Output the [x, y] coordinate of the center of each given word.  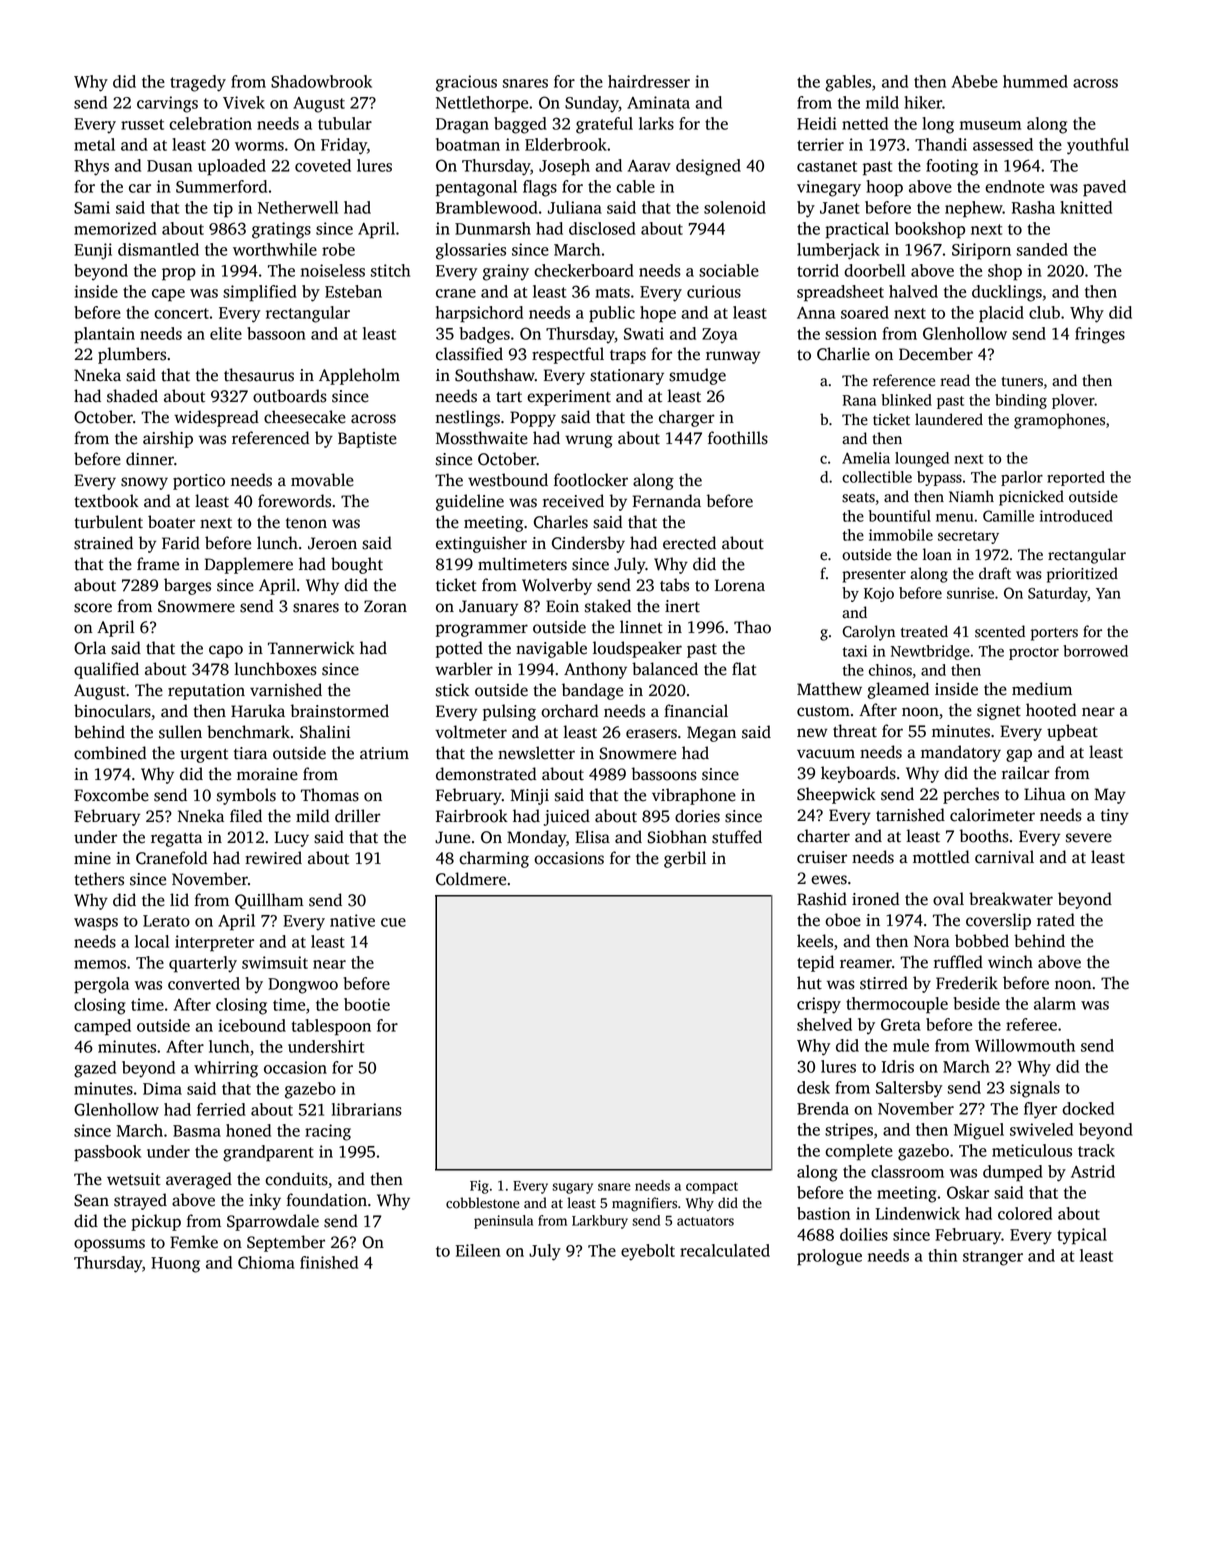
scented [1000, 631]
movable [322, 480]
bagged [520, 125]
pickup [156, 1222]
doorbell [874, 270]
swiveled [1041, 1129]
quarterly [203, 964]
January [488, 608]
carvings [167, 104]
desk [813, 1087]
